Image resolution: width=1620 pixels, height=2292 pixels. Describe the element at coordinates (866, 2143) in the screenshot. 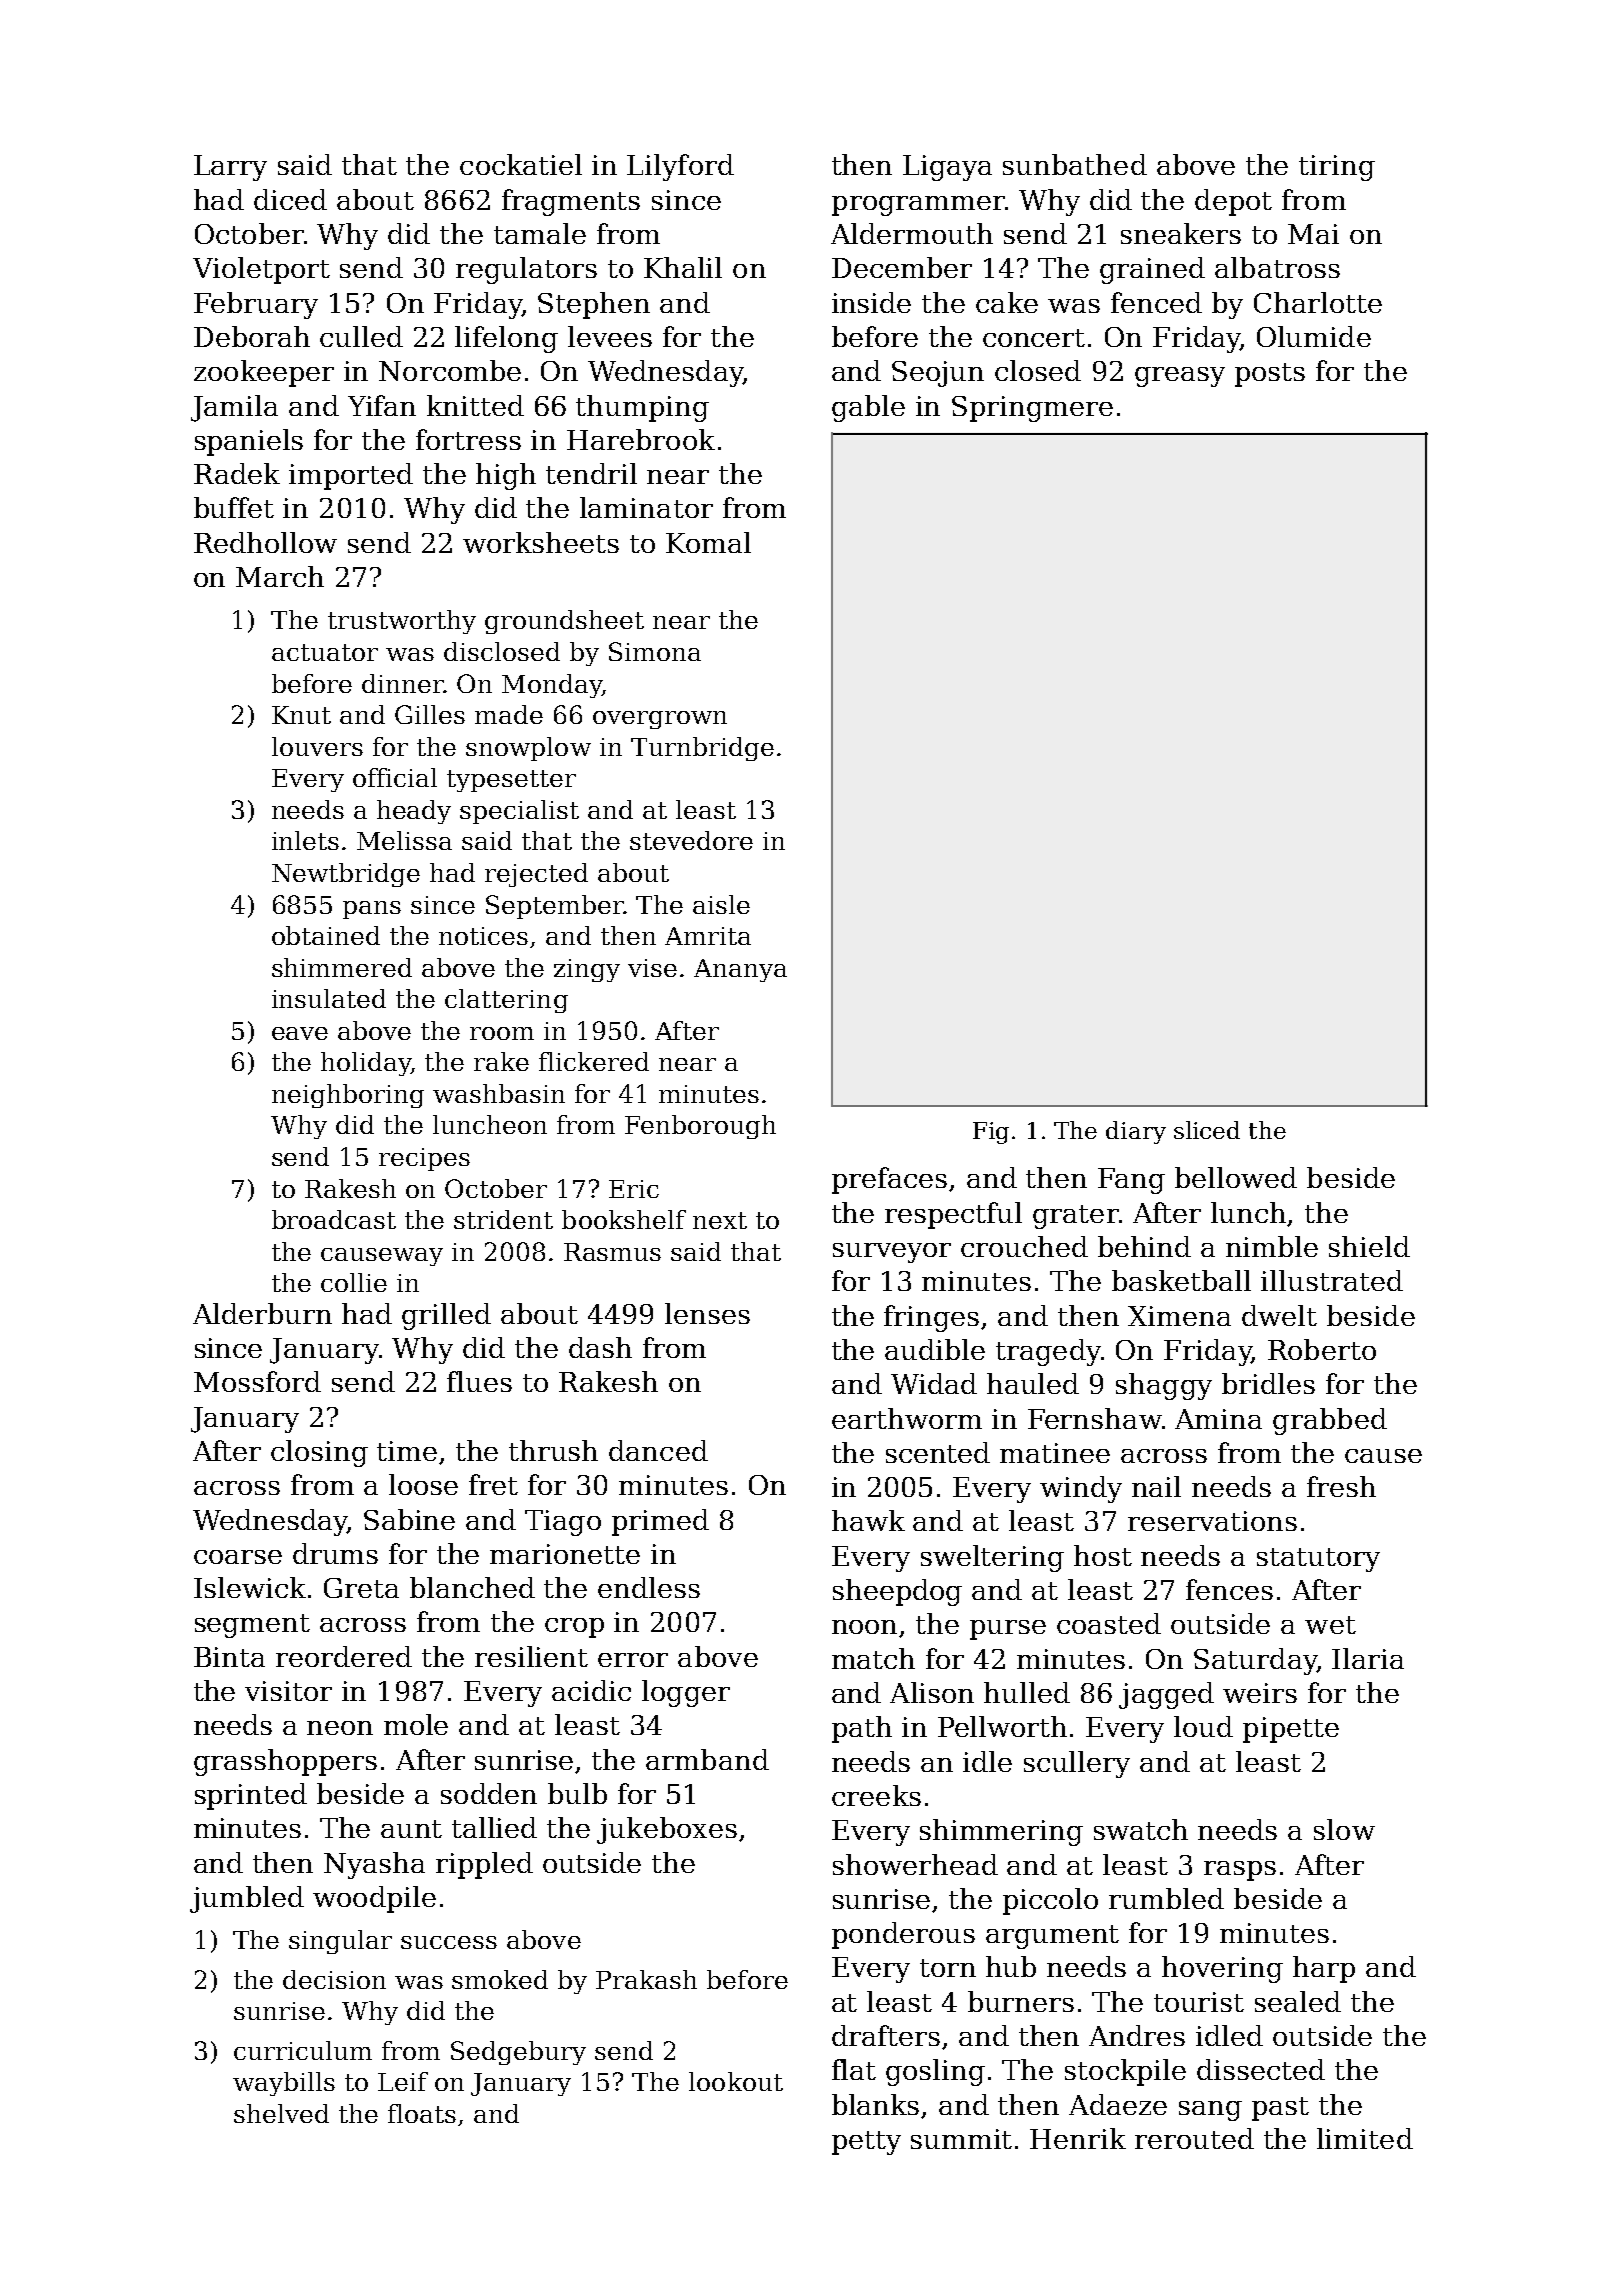

I see `petty` at that location.
